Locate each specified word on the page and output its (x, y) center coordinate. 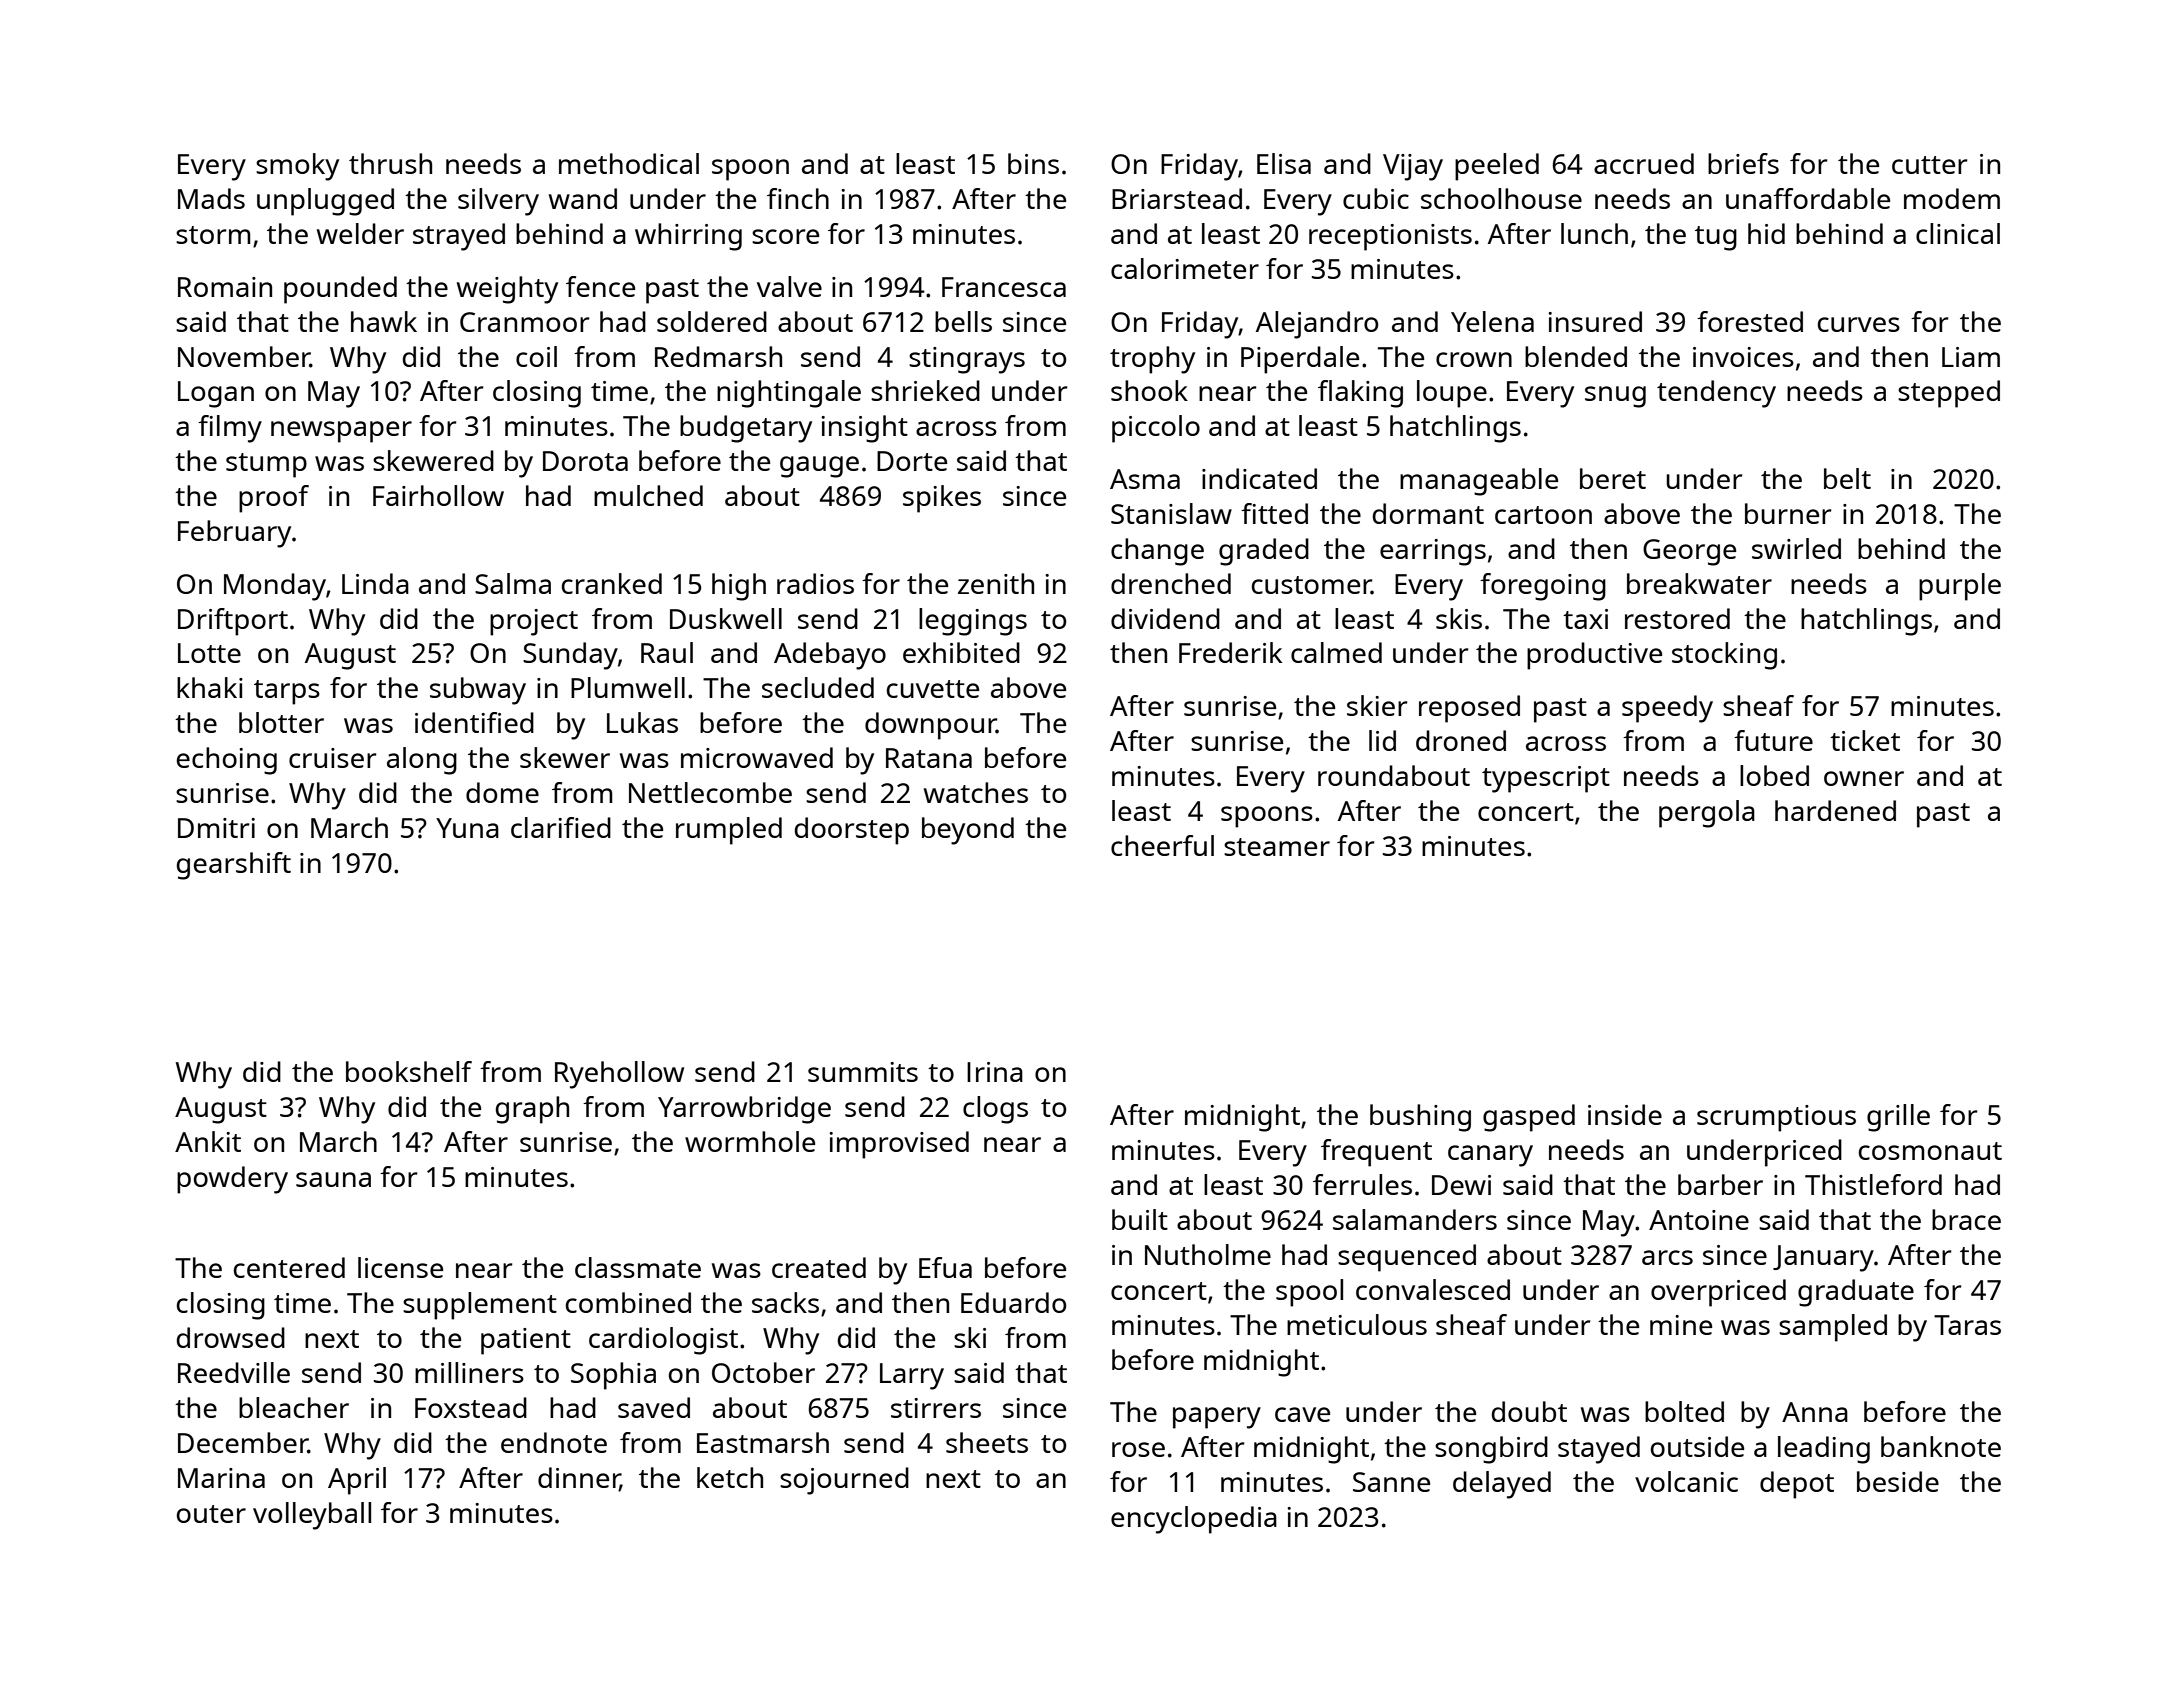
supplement (480, 1306)
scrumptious (1776, 1118)
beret (1613, 478)
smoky (297, 167)
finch (798, 198)
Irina (995, 1072)
